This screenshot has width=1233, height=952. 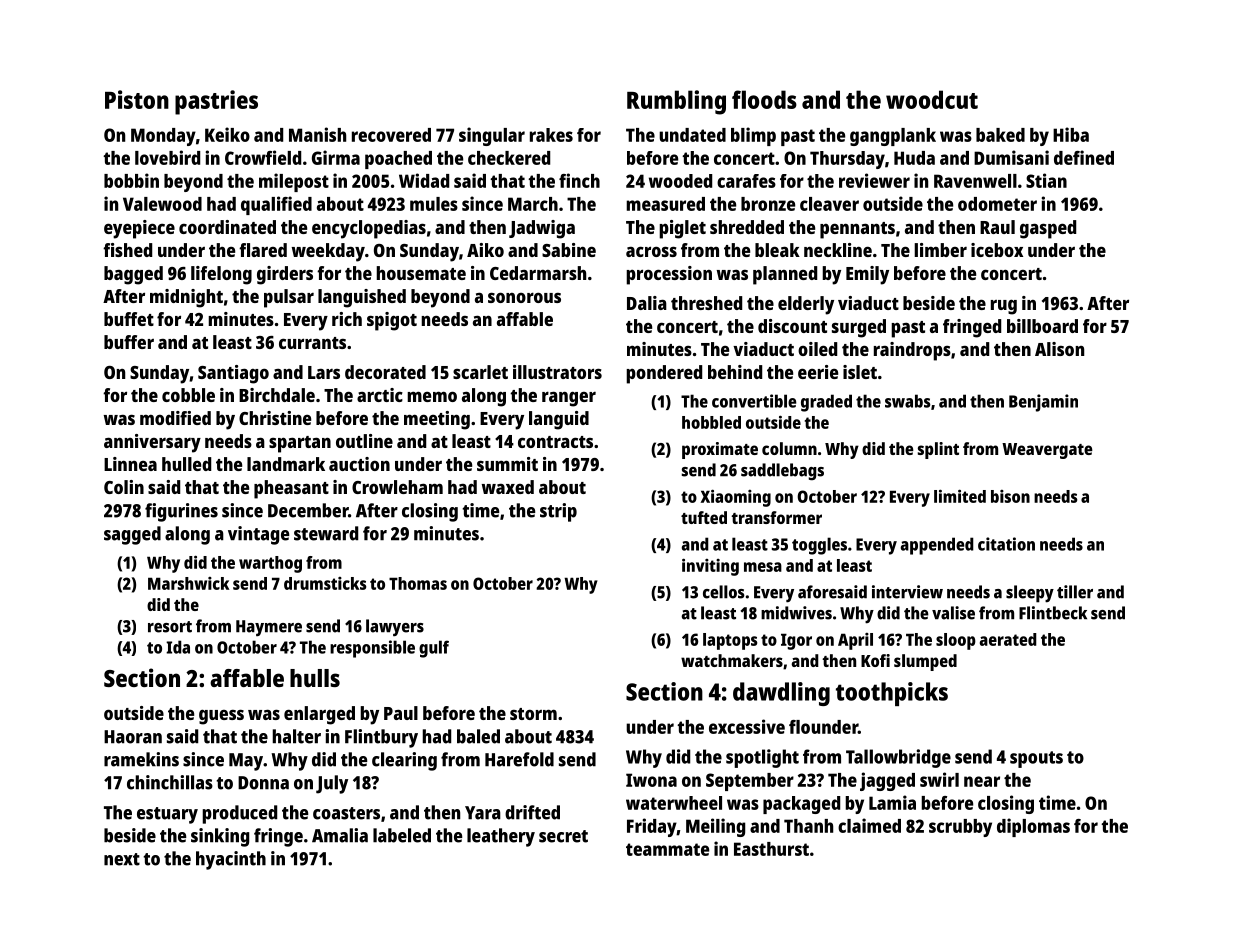 I want to click on islet, so click(x=860, y=372).
